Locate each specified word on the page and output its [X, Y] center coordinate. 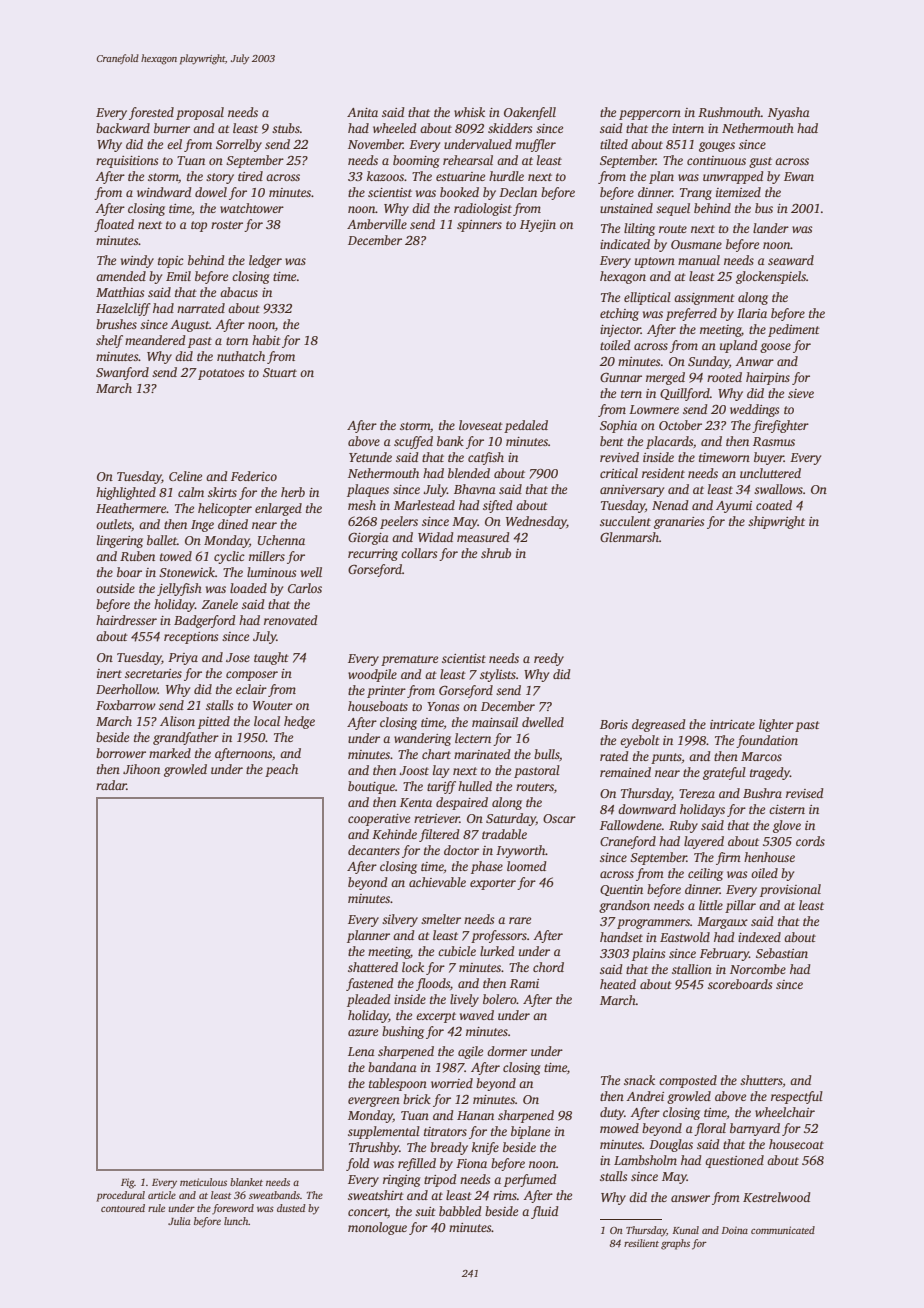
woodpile [372, 675]
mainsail [495, 722]
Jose [238, 657]
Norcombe [758, 969]
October [680, 425]
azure [363, 1032]
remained [625, 772]
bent [612, 441]
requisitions [127, 162]
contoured [123, 1208]
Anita [362, 112]
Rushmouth [729, 112]
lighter [776, 725]
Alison [177, 721]
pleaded [369, 1000]
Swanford [122, 373]
